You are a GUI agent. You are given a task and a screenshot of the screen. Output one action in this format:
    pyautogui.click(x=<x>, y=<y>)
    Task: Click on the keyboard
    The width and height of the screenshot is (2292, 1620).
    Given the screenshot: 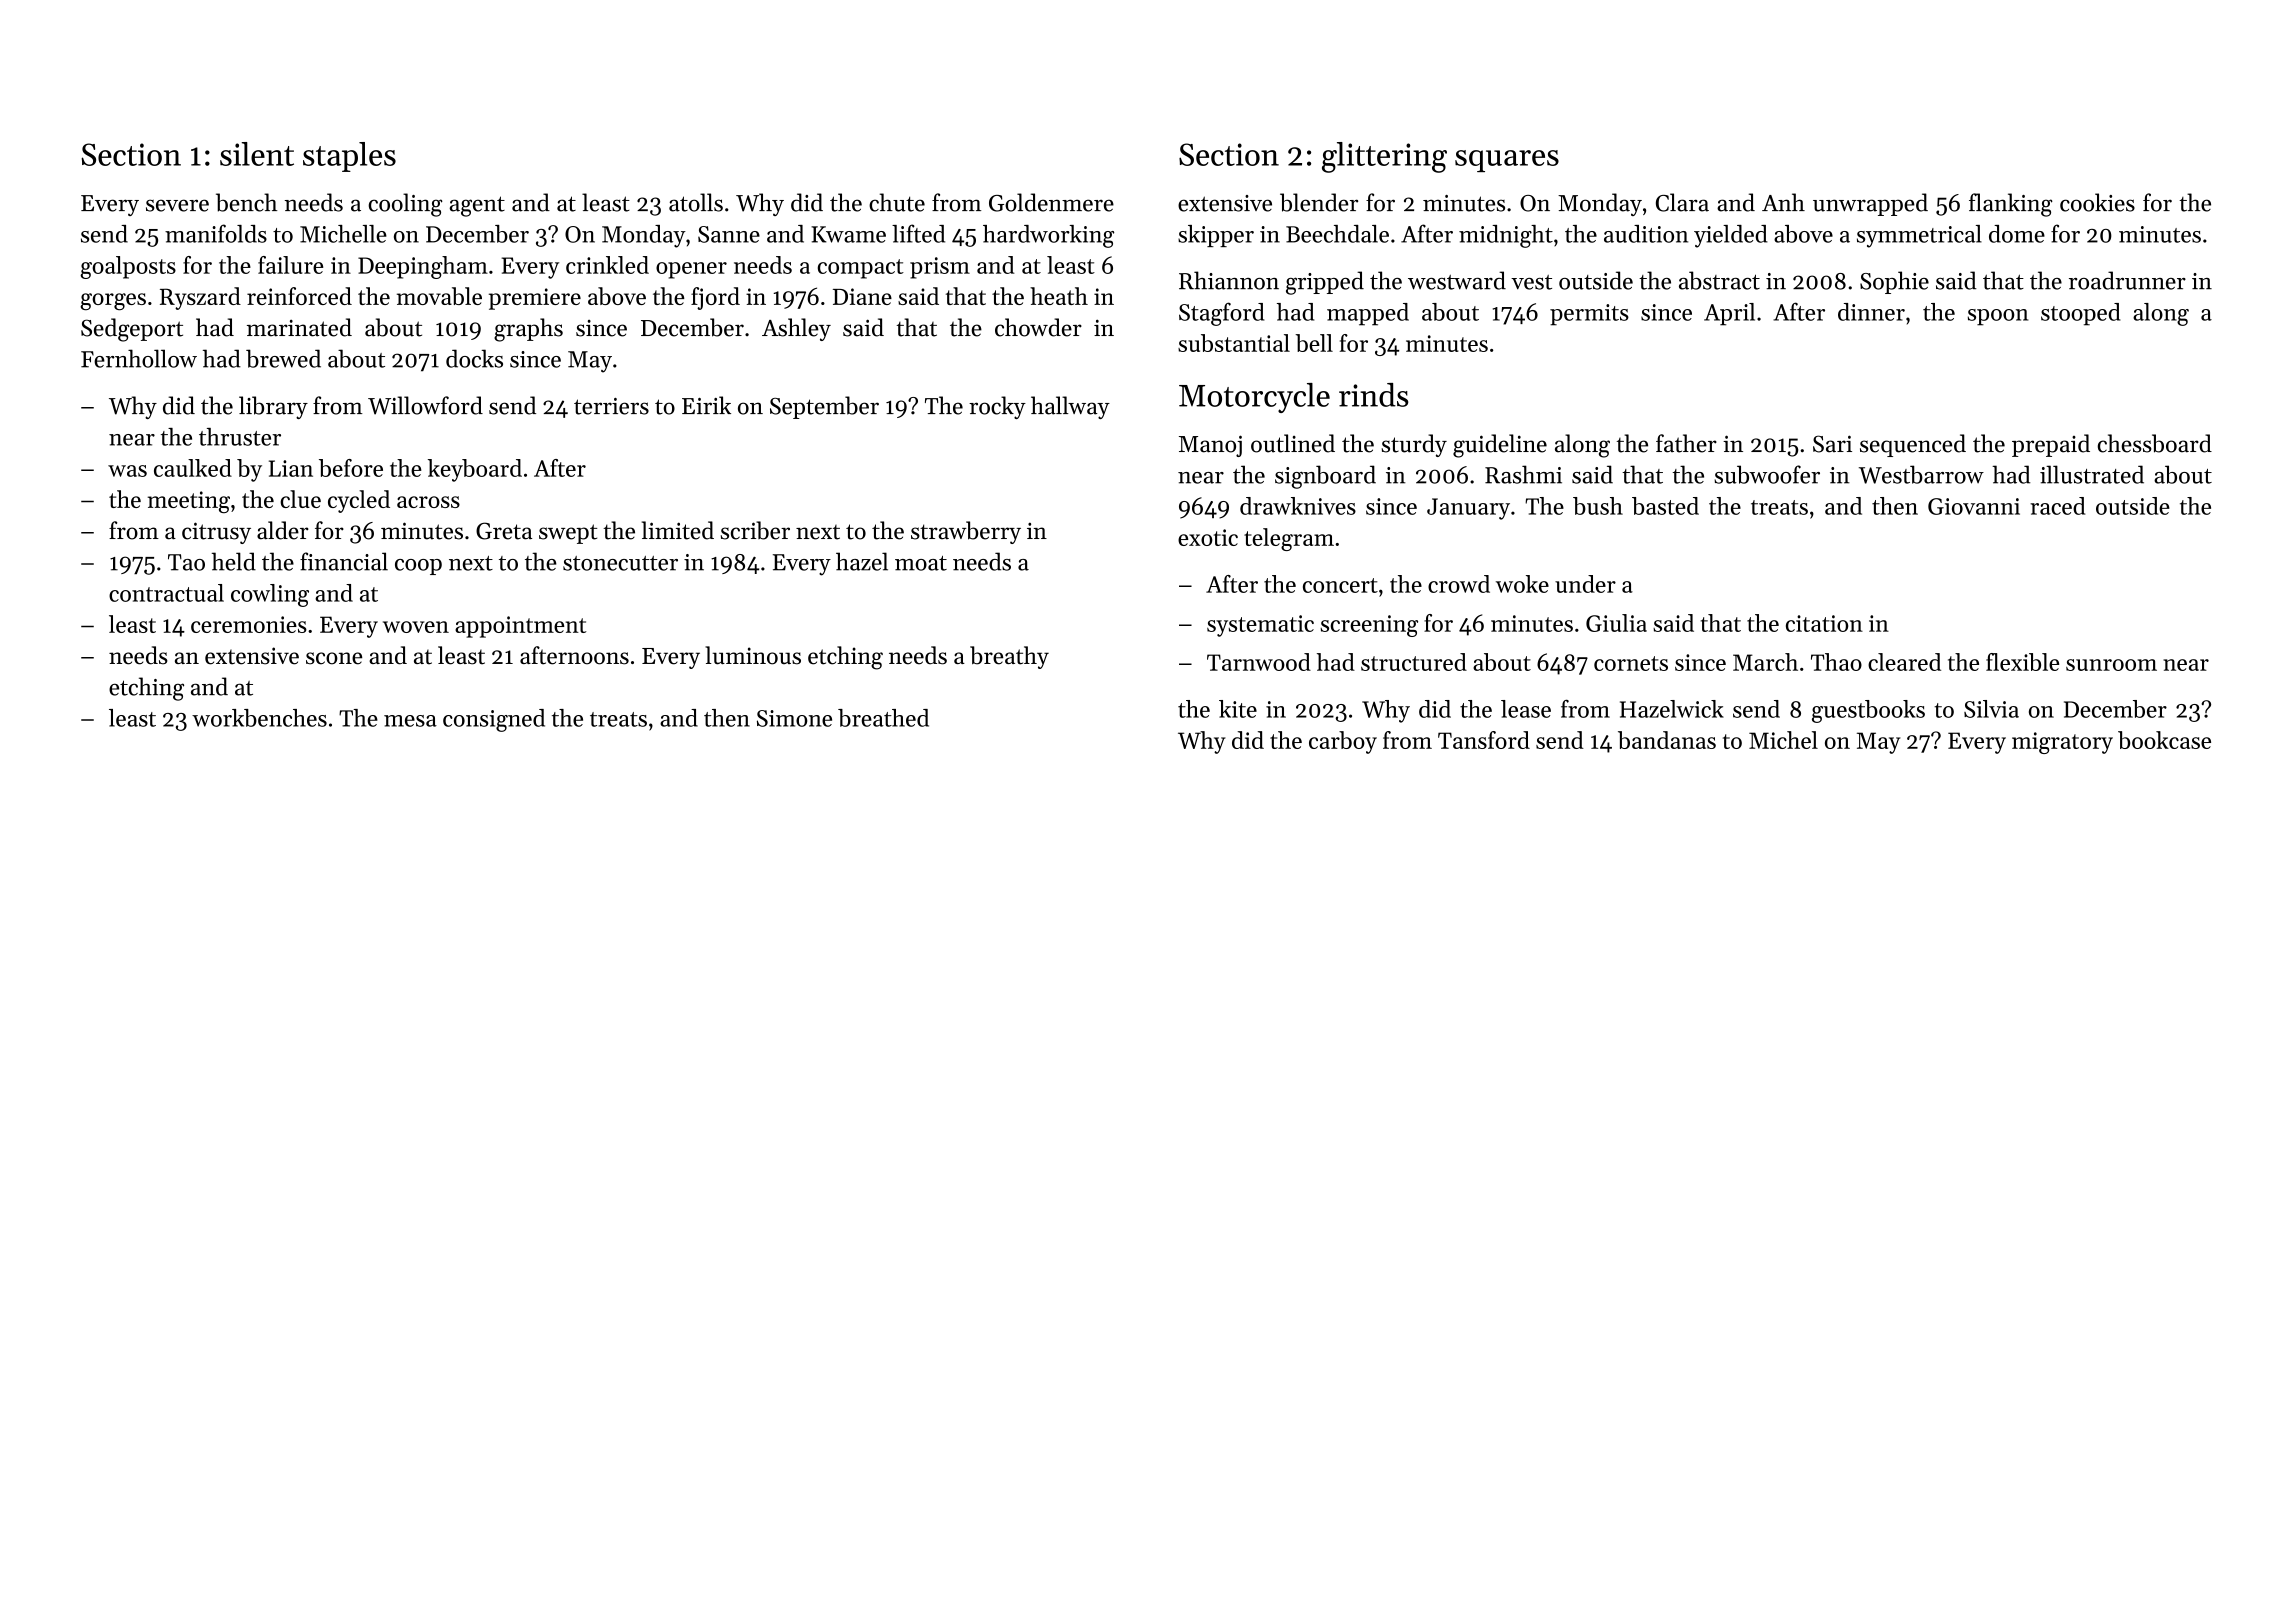 What is the action you would take?
    pyautogui.click(x=475, y=470)
